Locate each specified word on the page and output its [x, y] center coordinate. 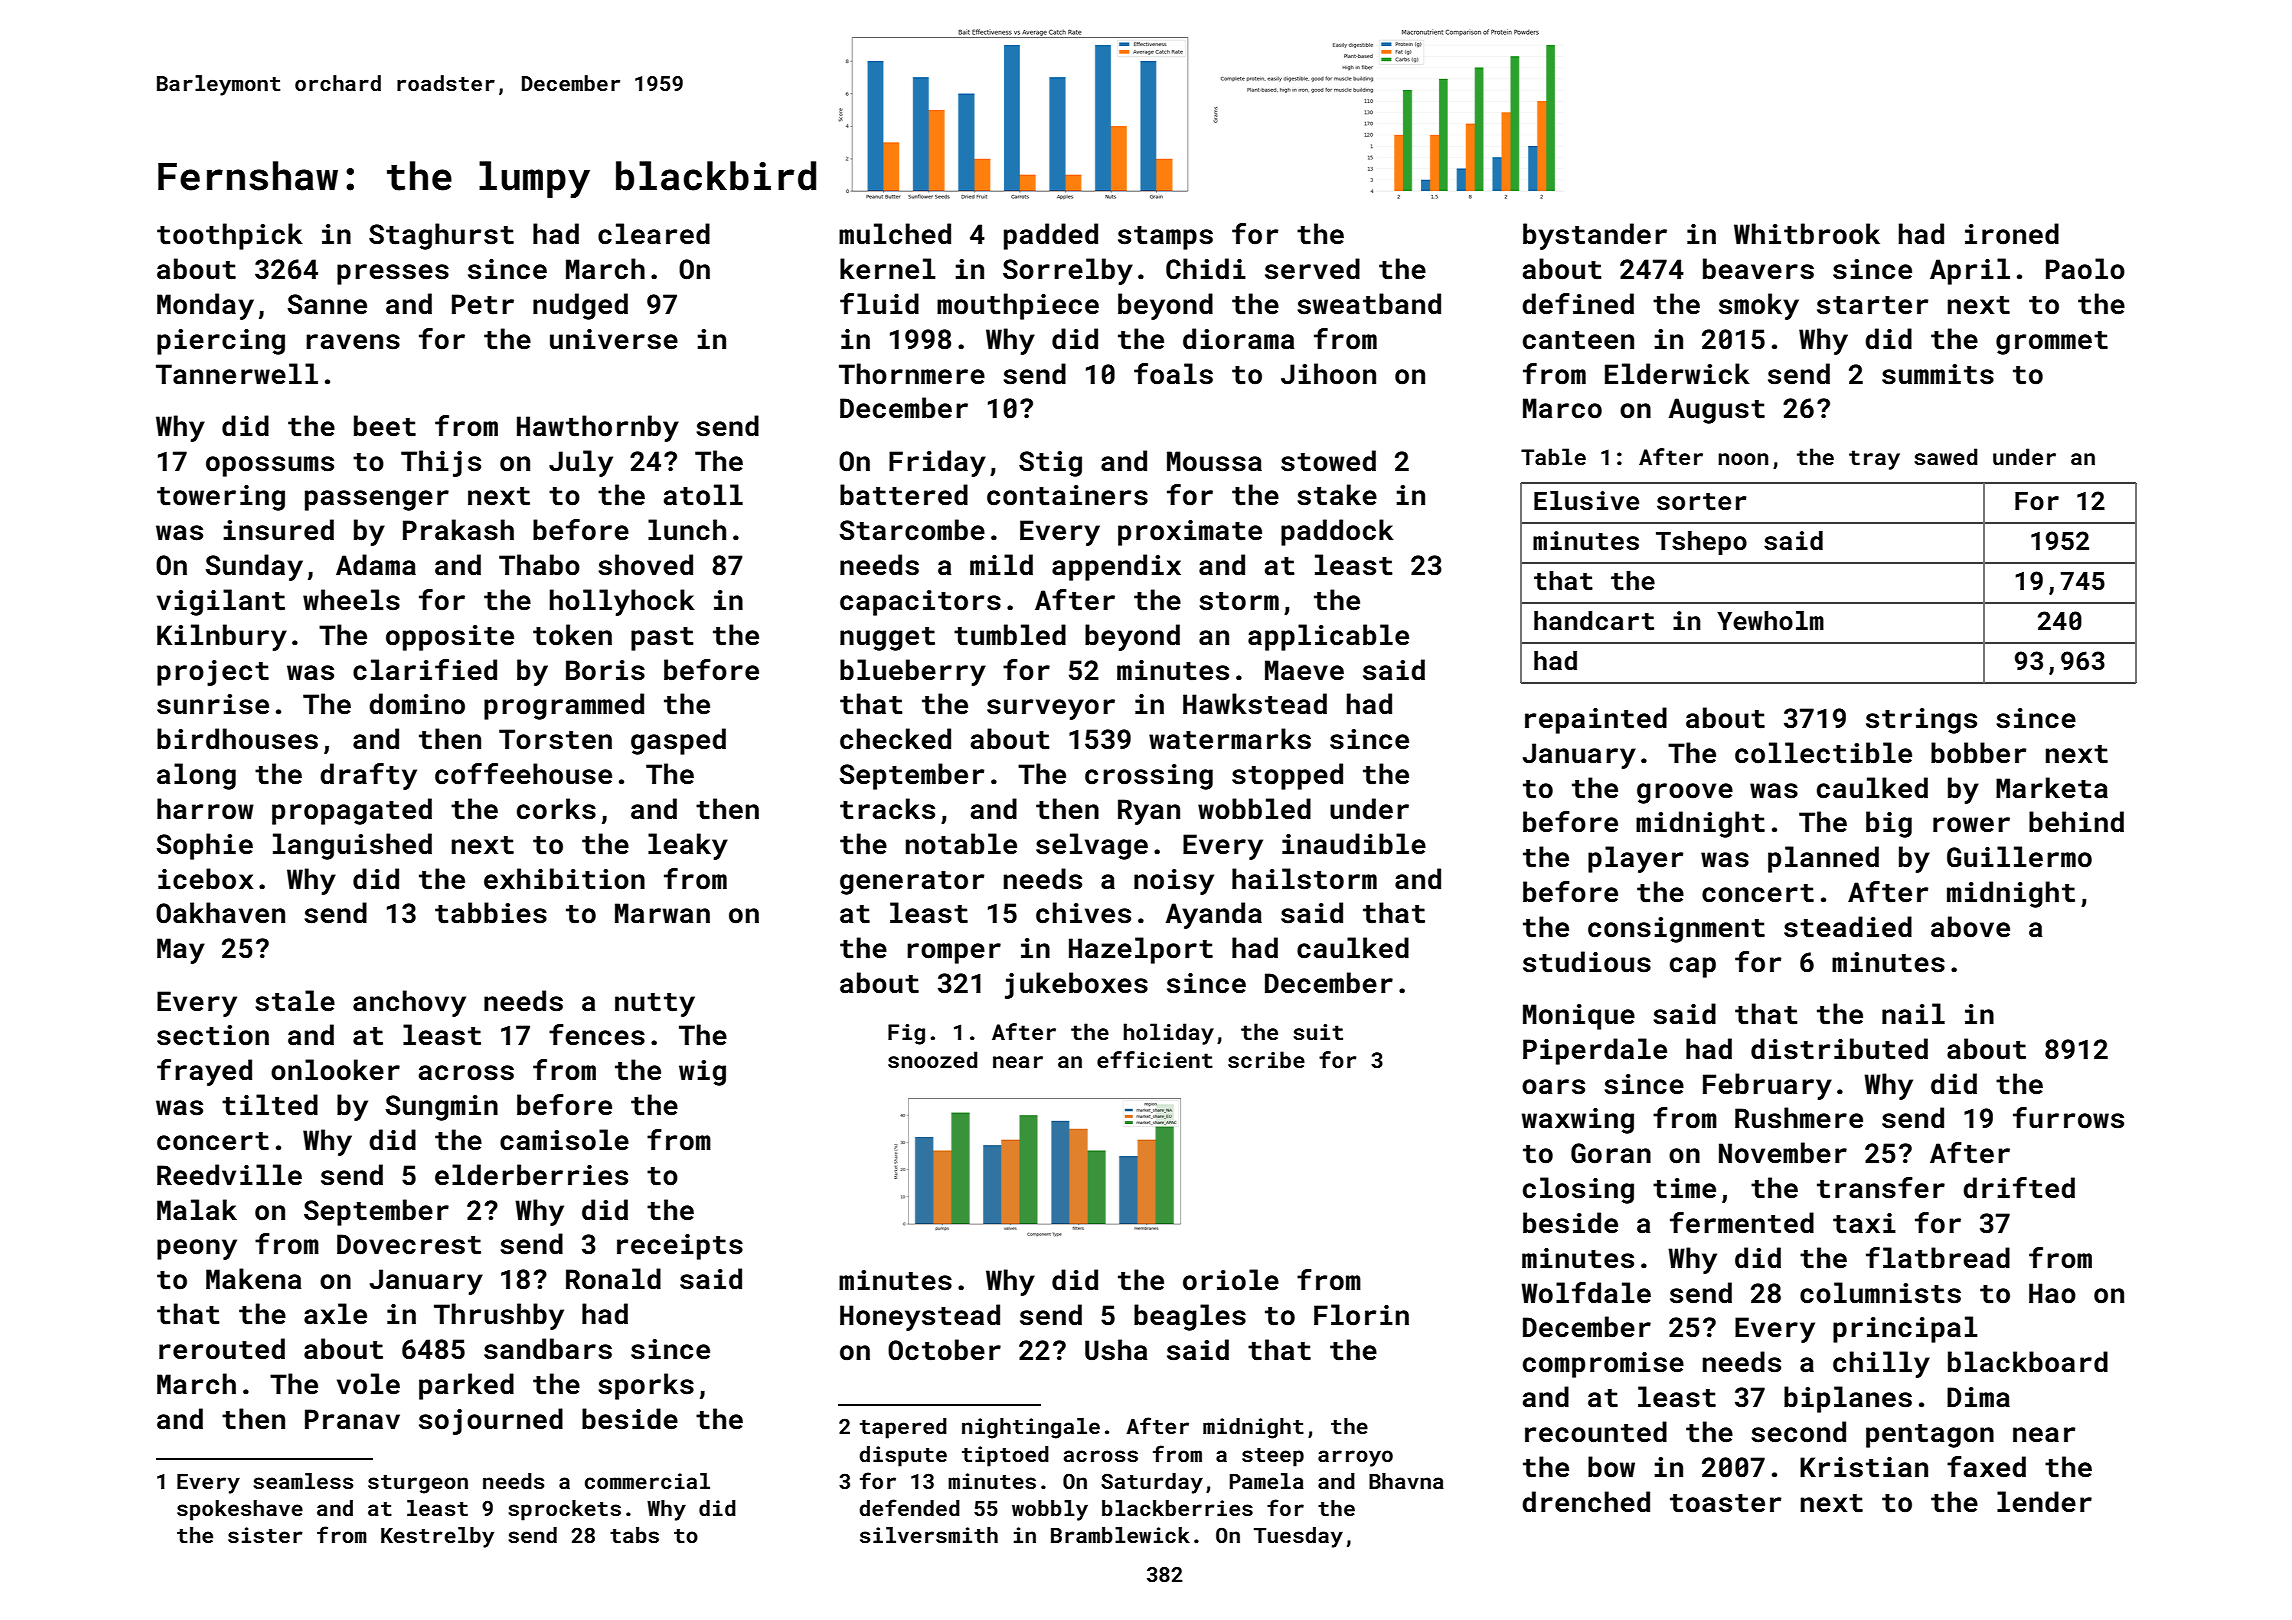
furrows [2068, 1118]
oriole [1231, 1280]
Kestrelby [437, 1537]
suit [1318, 1032]
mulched [895, 234]
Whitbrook [1807, 234]
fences [597, 1035]
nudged [580, 306]
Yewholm [1770, 621]
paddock [1337, 532]
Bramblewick [1120, 1535]
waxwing [1577, 1121]
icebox [205, 879]
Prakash [458, 530]
